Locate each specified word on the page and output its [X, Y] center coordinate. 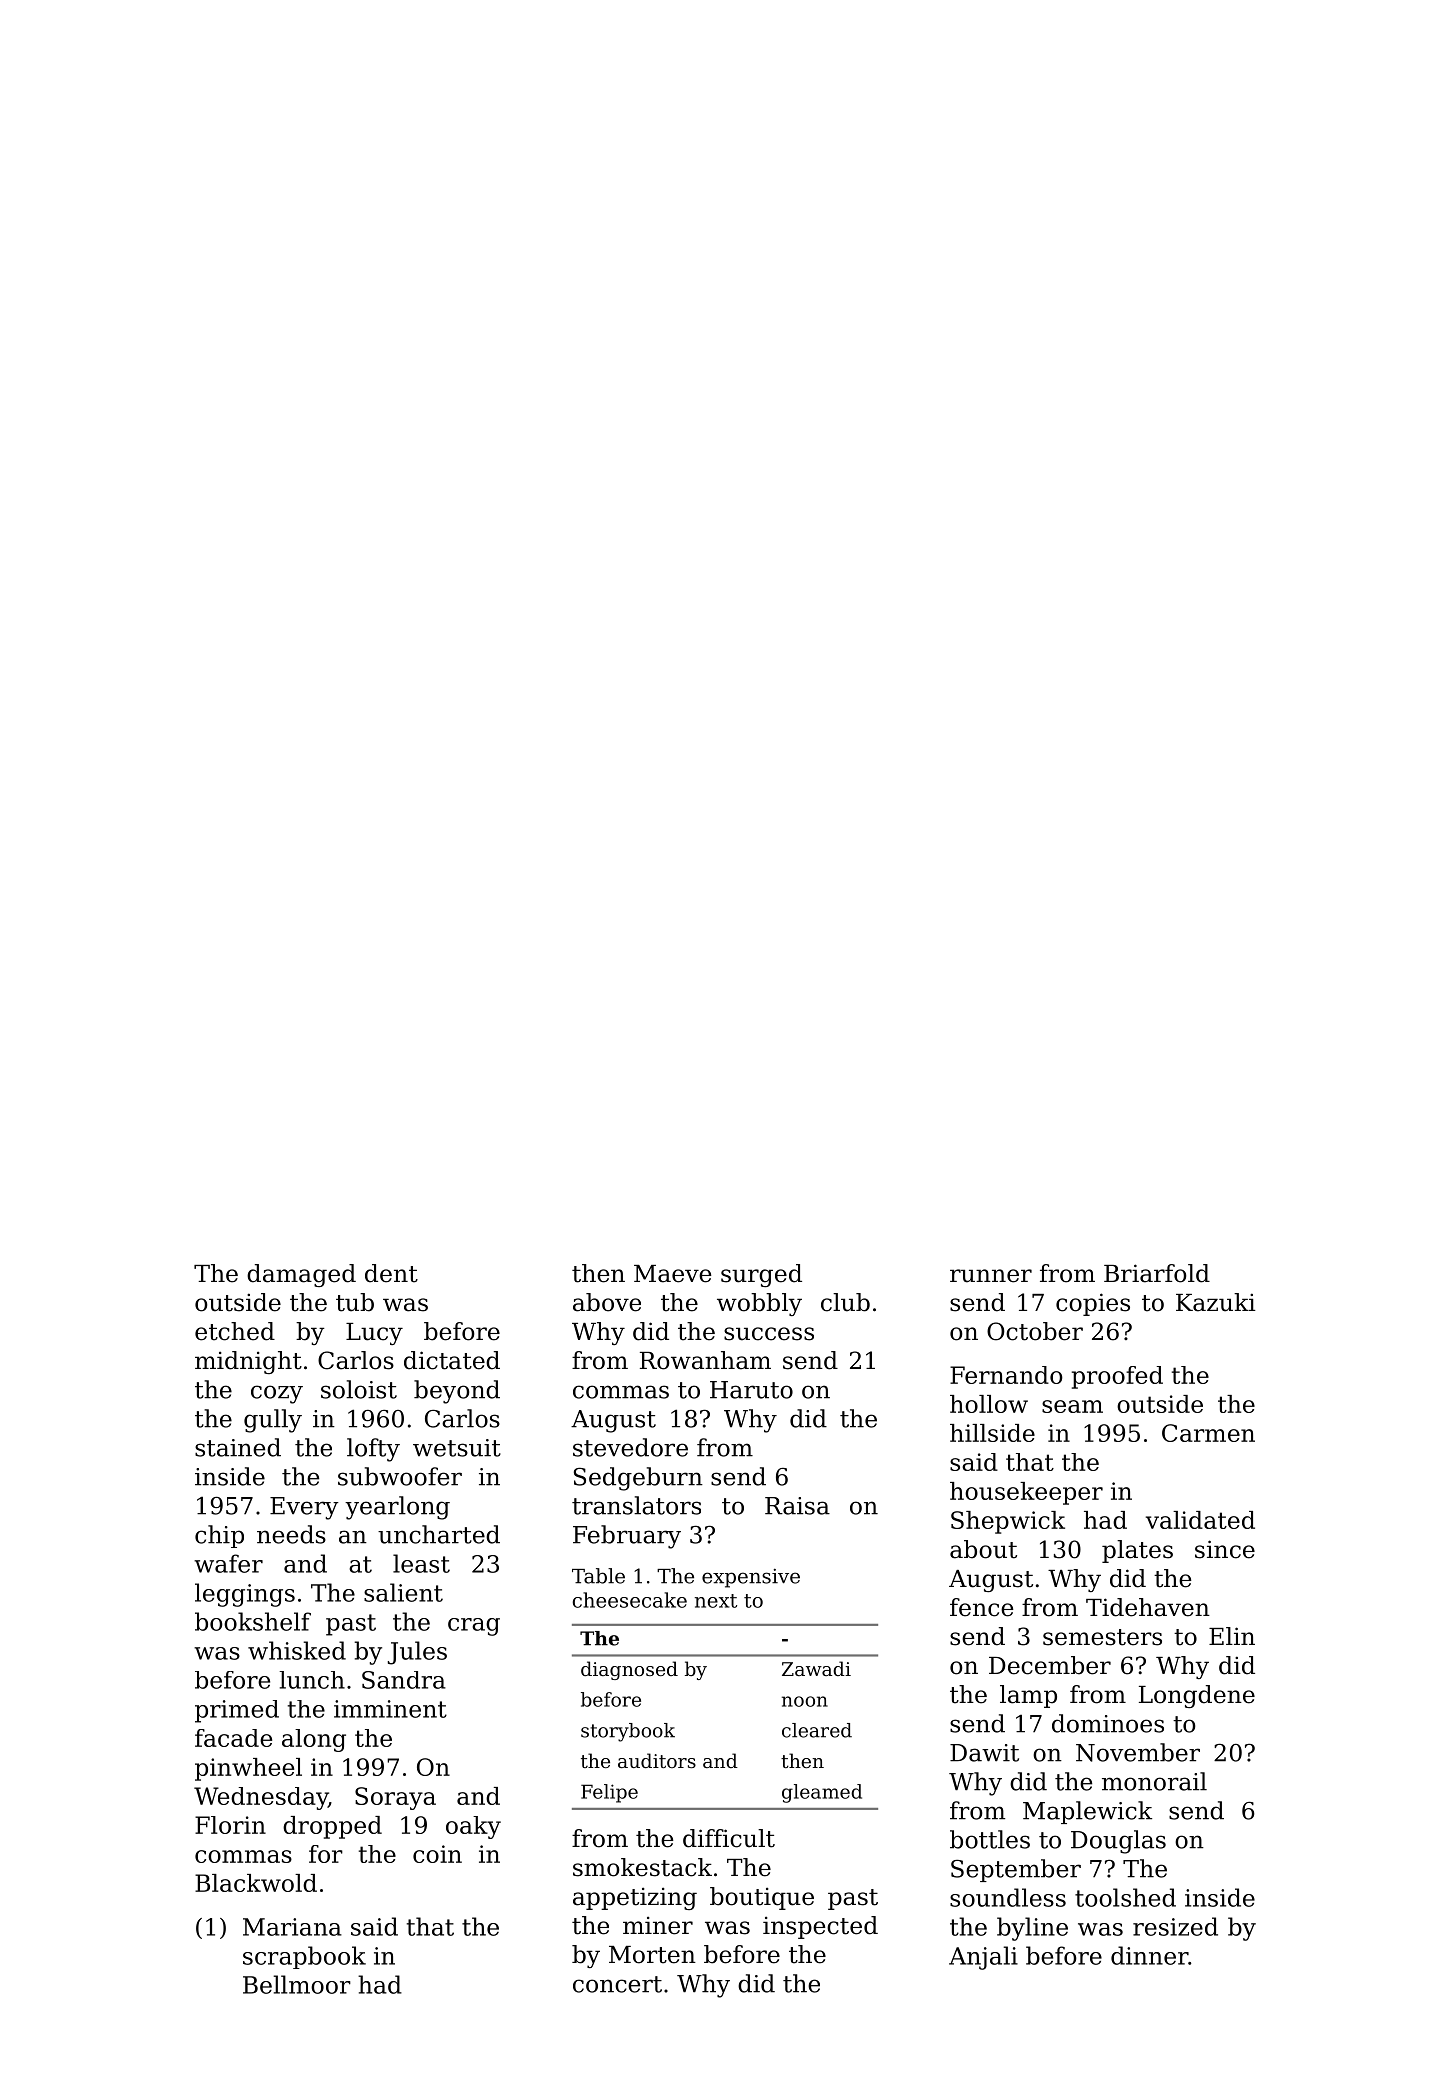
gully [273, 1421]
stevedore [630, 1447]
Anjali [983, 1958]
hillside [992, 1433]
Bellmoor [297, 1984]
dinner [1149, 1955]
